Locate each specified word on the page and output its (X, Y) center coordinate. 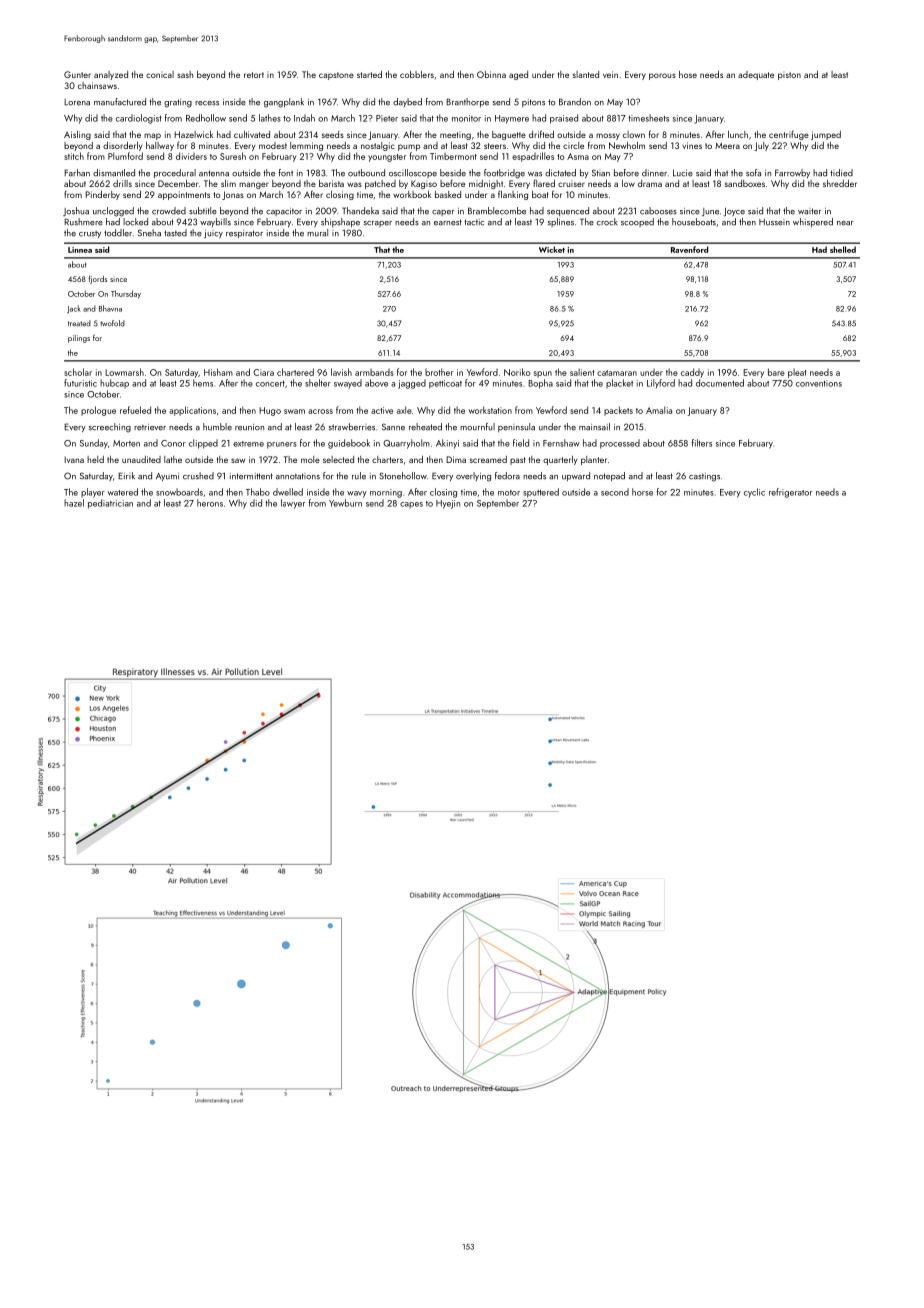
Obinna (491, 74)
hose (688, 74)
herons (210, 503)
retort (254, 75)
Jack (74, 309)
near (845, 223)
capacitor (284, 212)
